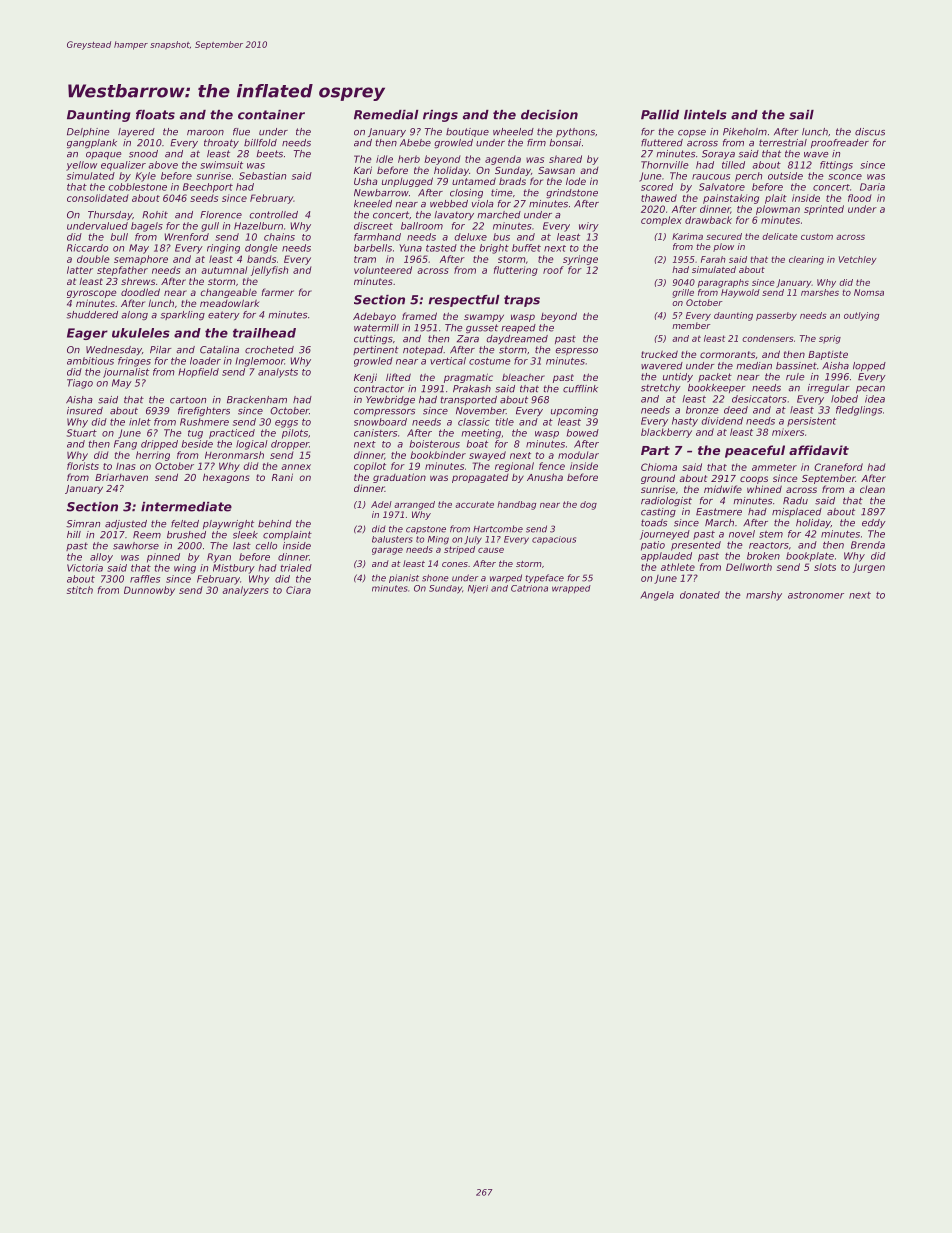 The image size is (952, 1233). I want to click on Ciara, so click(298, 590).
